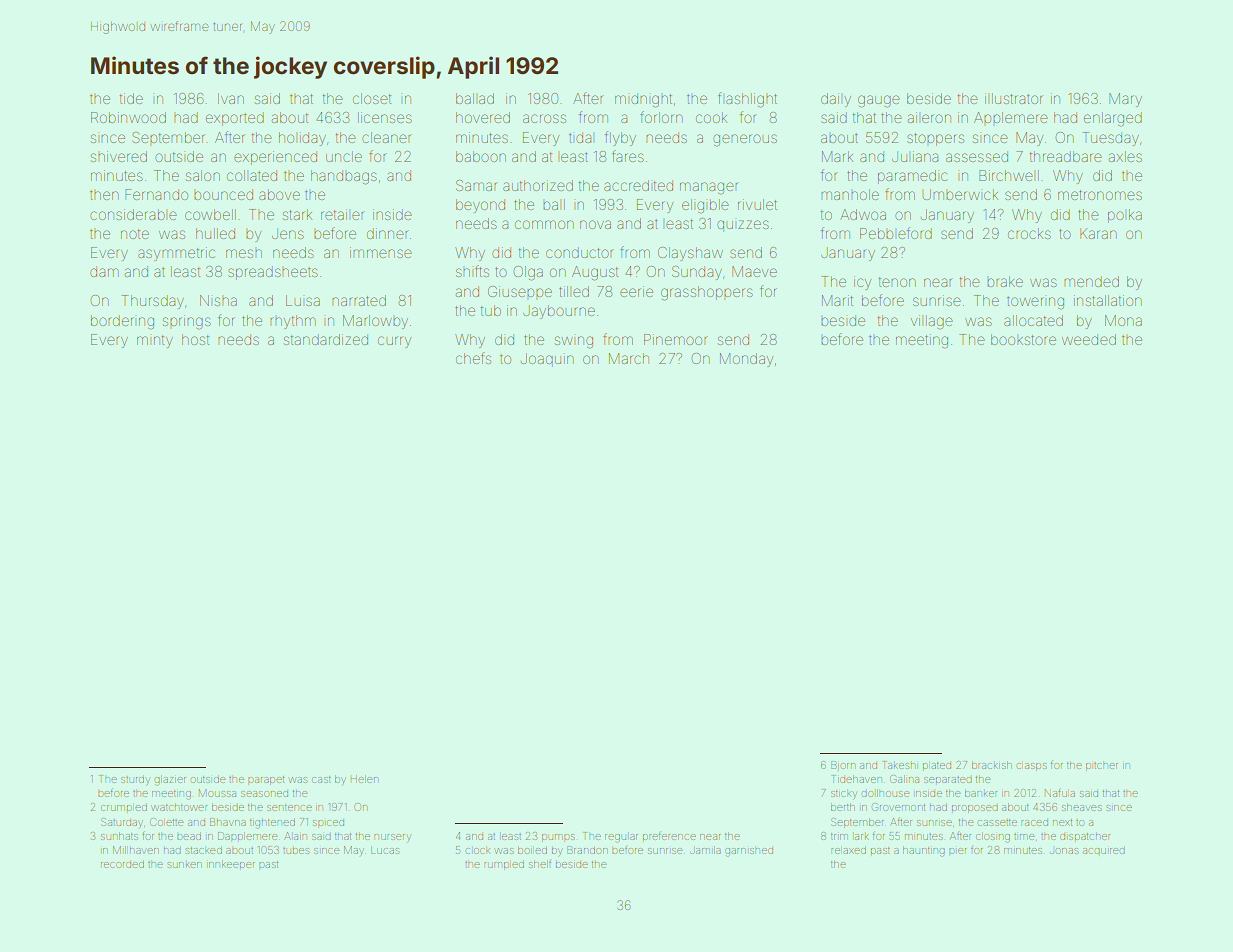  What do you see at coordinates (528, 273) in the screenshot?
I see `Olga` at bounding box center [528, 273].
